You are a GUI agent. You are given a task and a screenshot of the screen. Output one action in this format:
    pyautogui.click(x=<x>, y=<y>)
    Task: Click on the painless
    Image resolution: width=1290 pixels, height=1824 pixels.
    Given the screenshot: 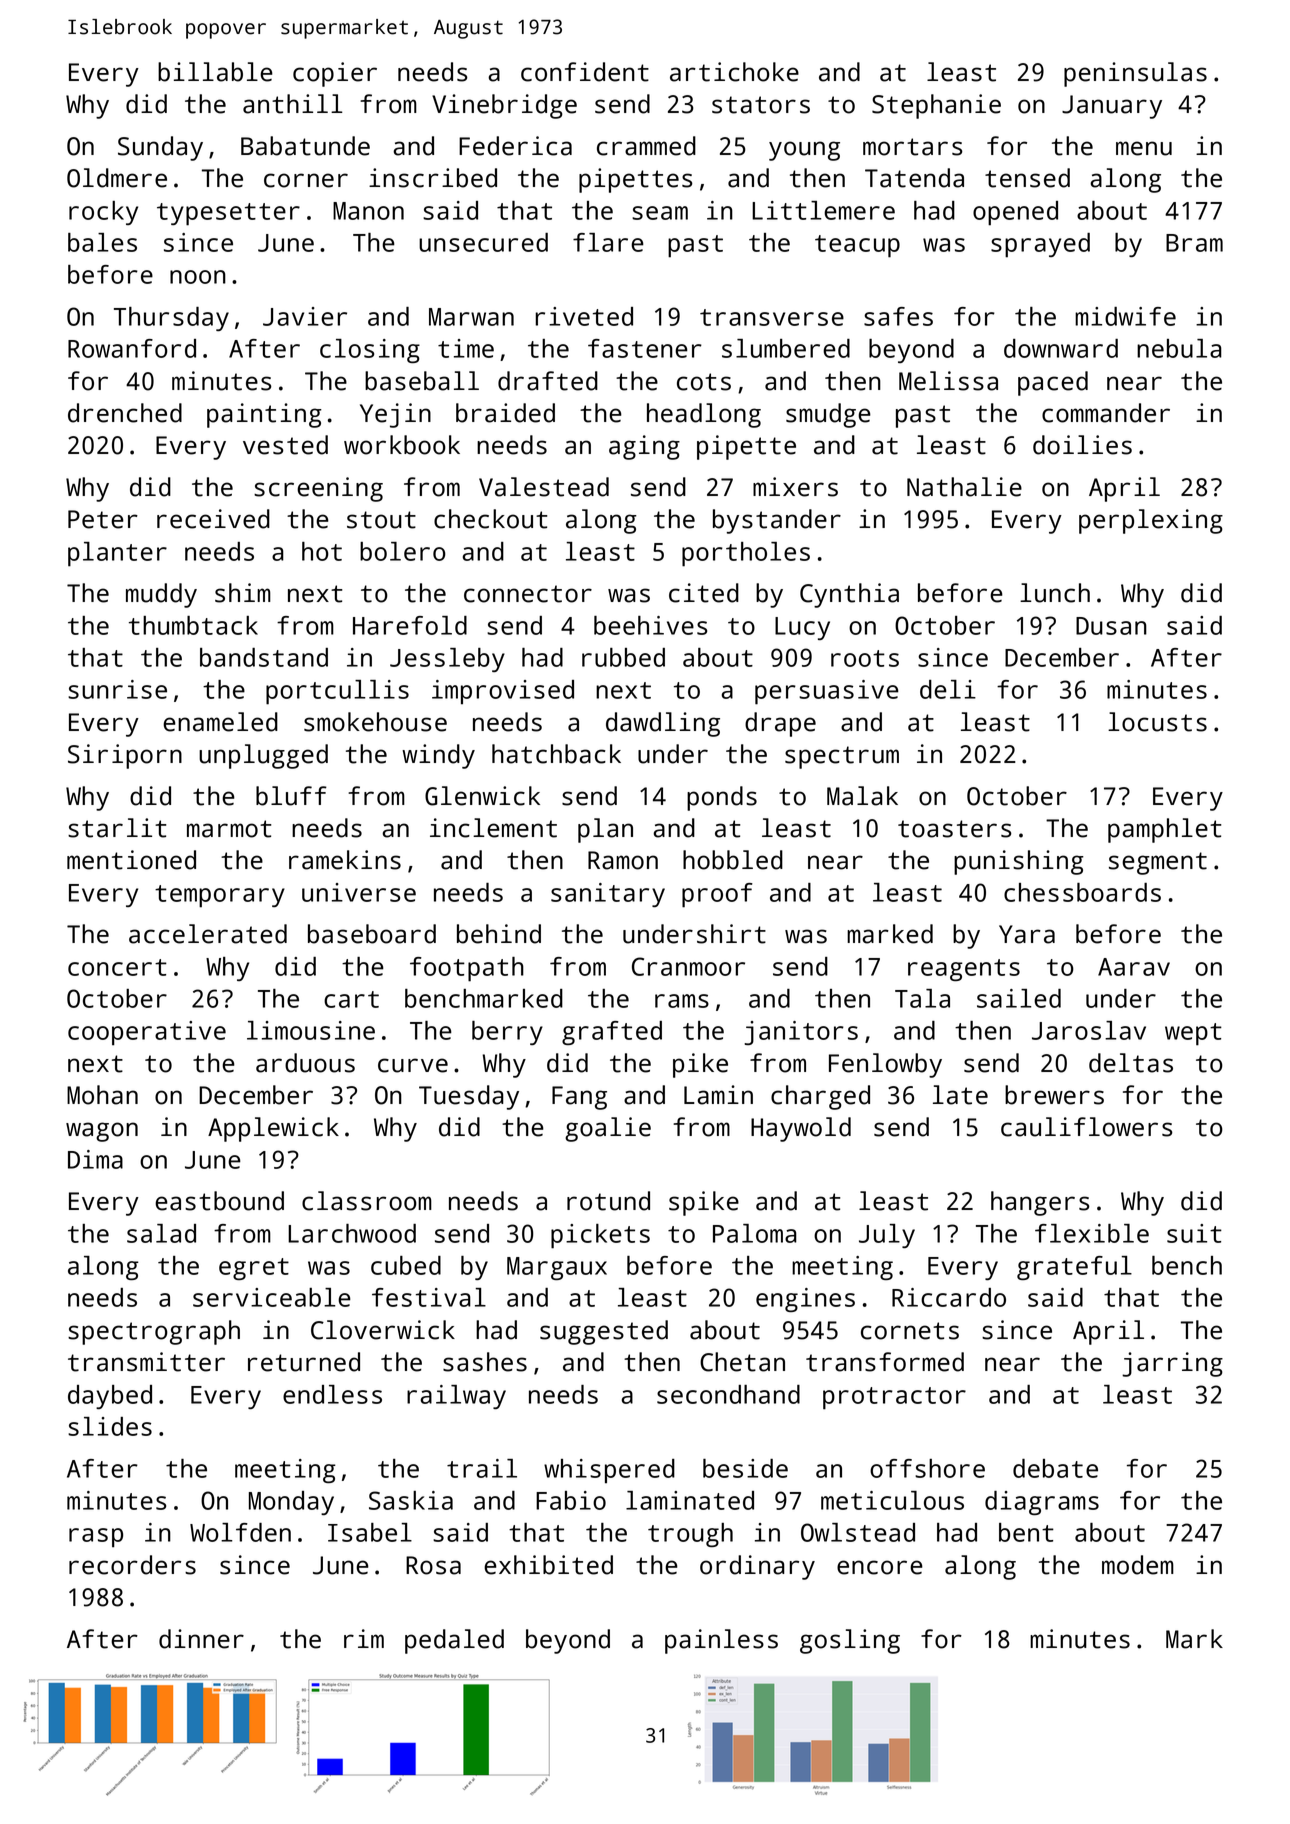 What is the action you would take?
    pyautogui.click(x=721, y=1641)
